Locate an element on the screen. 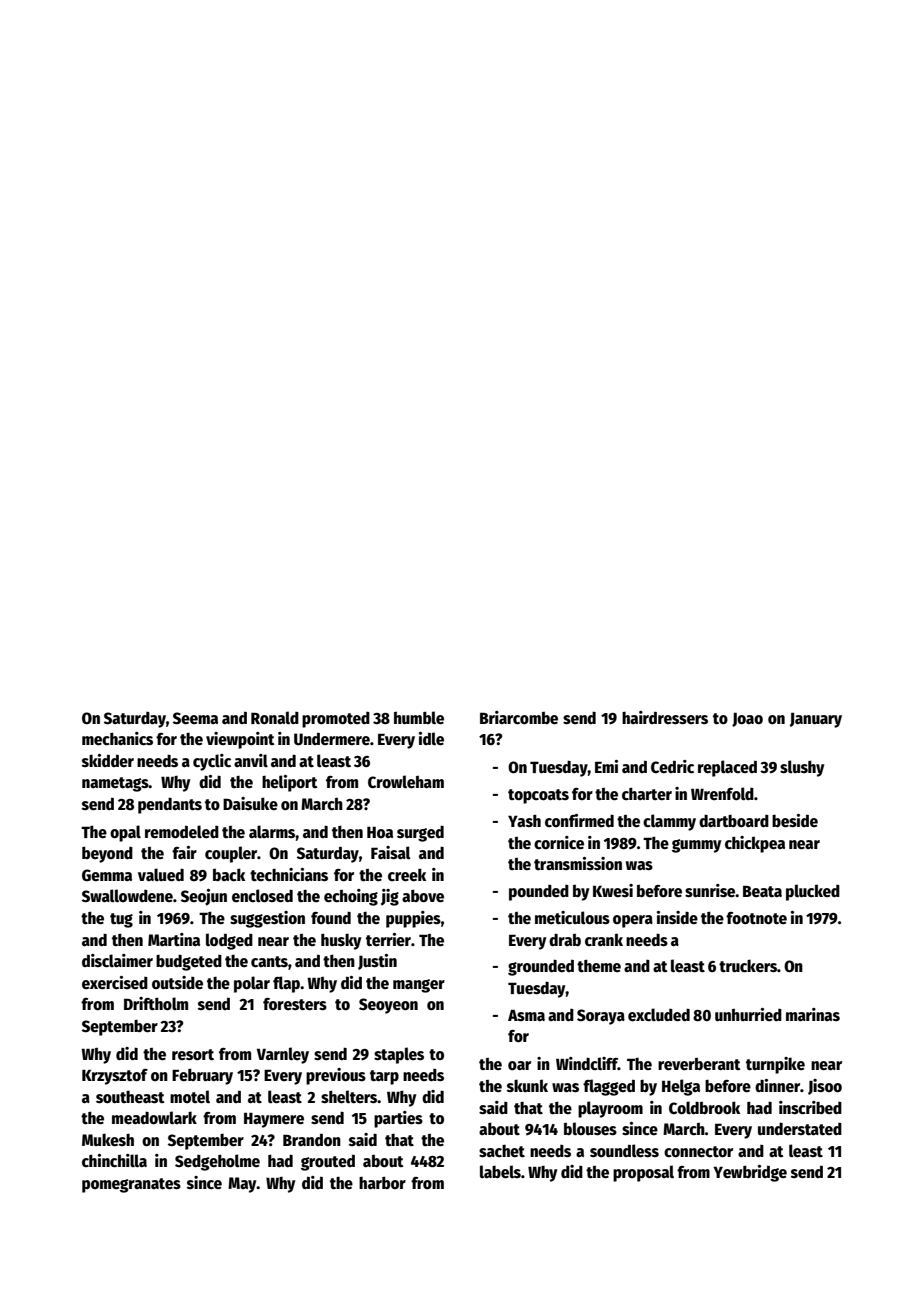 The image size is (924, 1308). marinas is located at coordinates (813, 1014).
